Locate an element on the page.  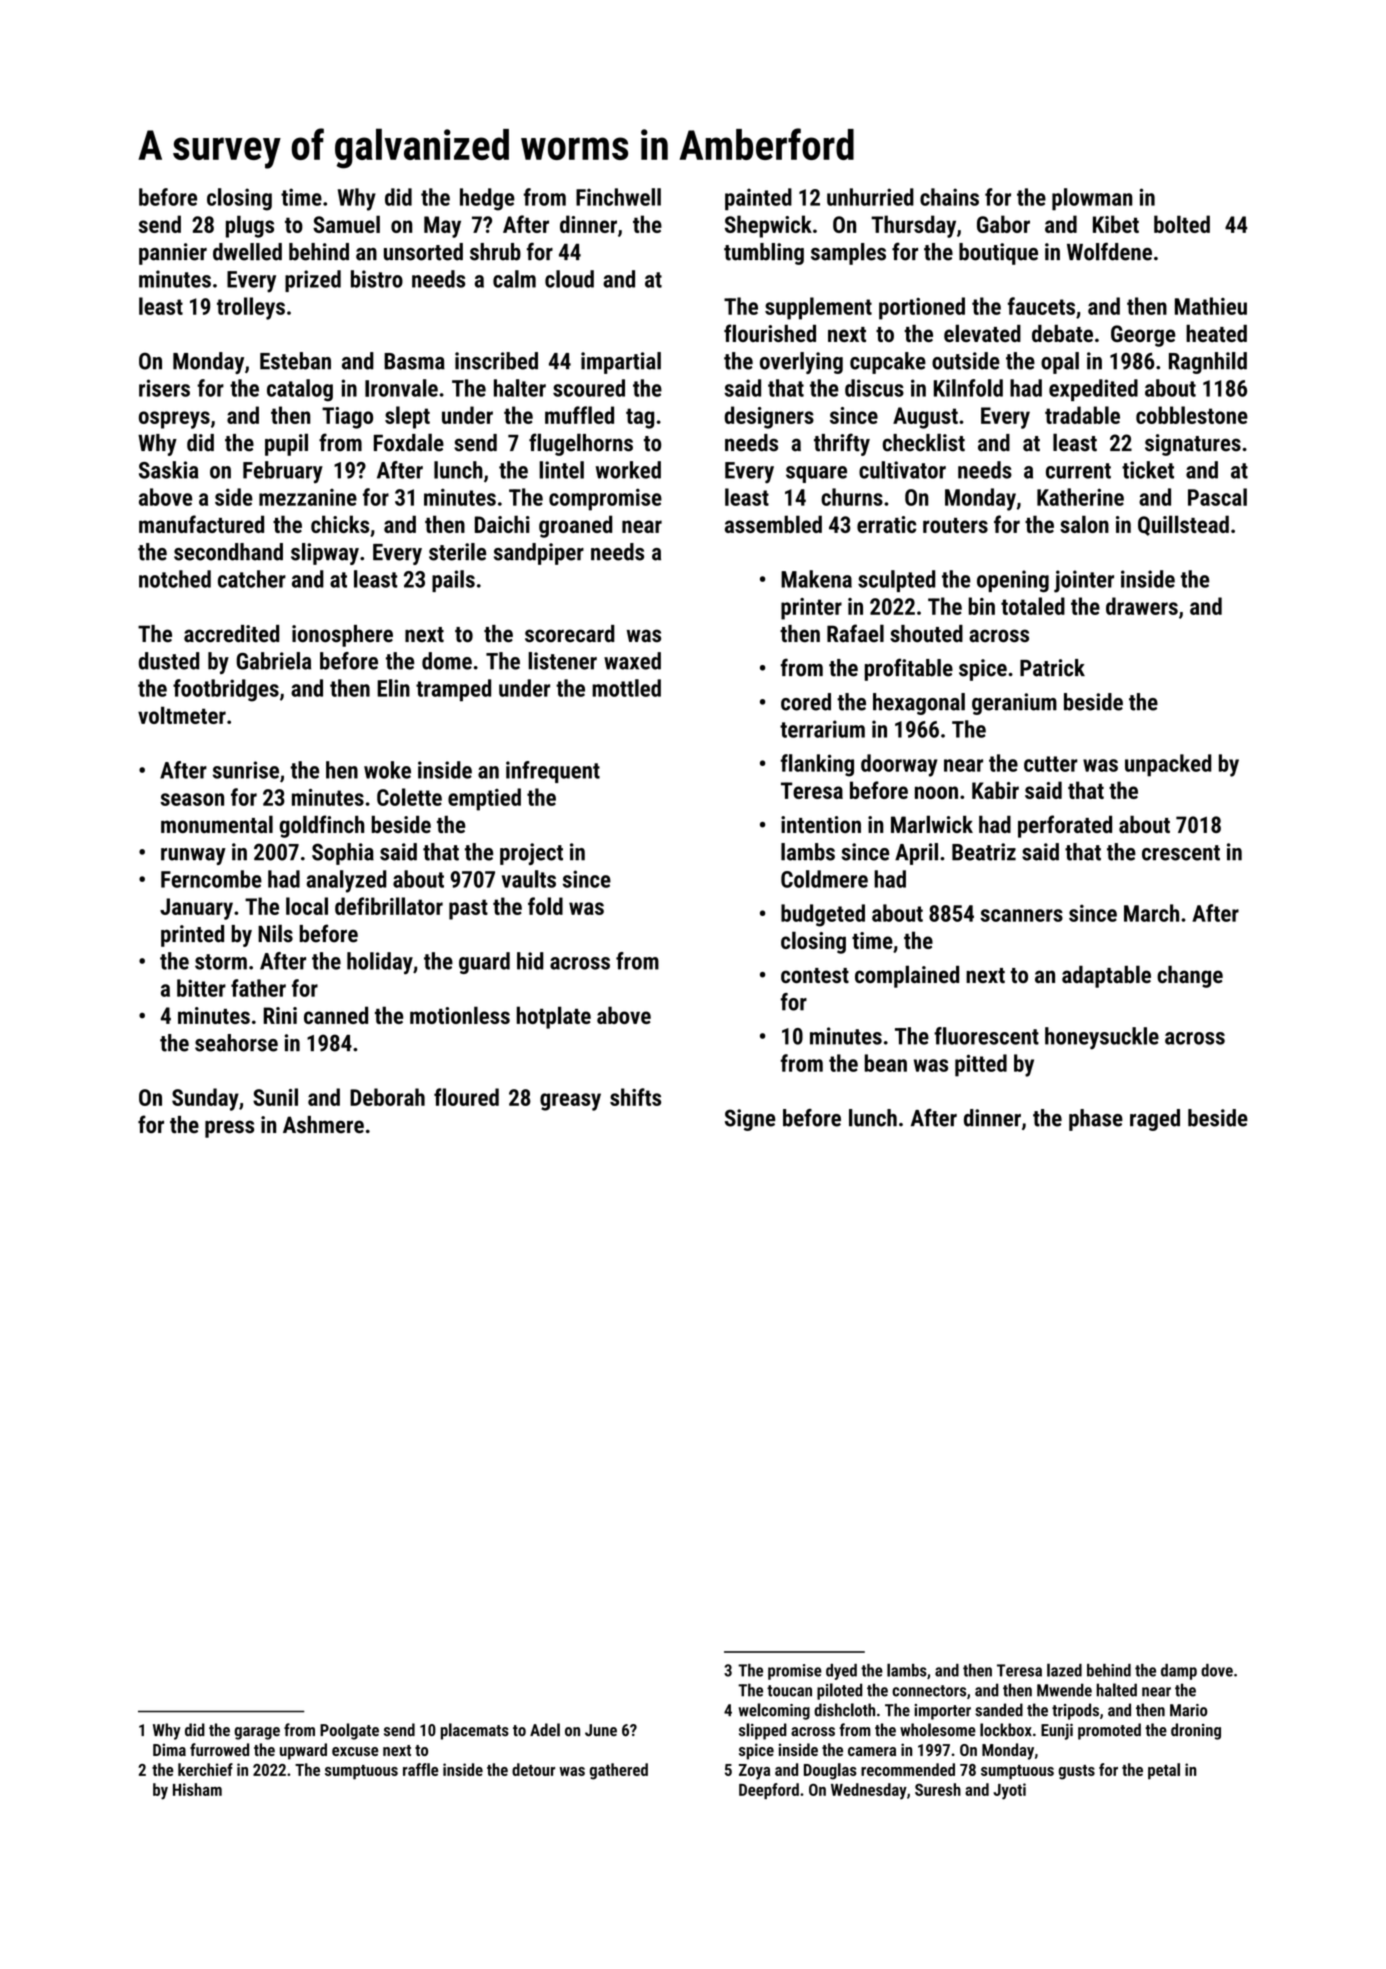
April is located at coordinates (916, 854).
